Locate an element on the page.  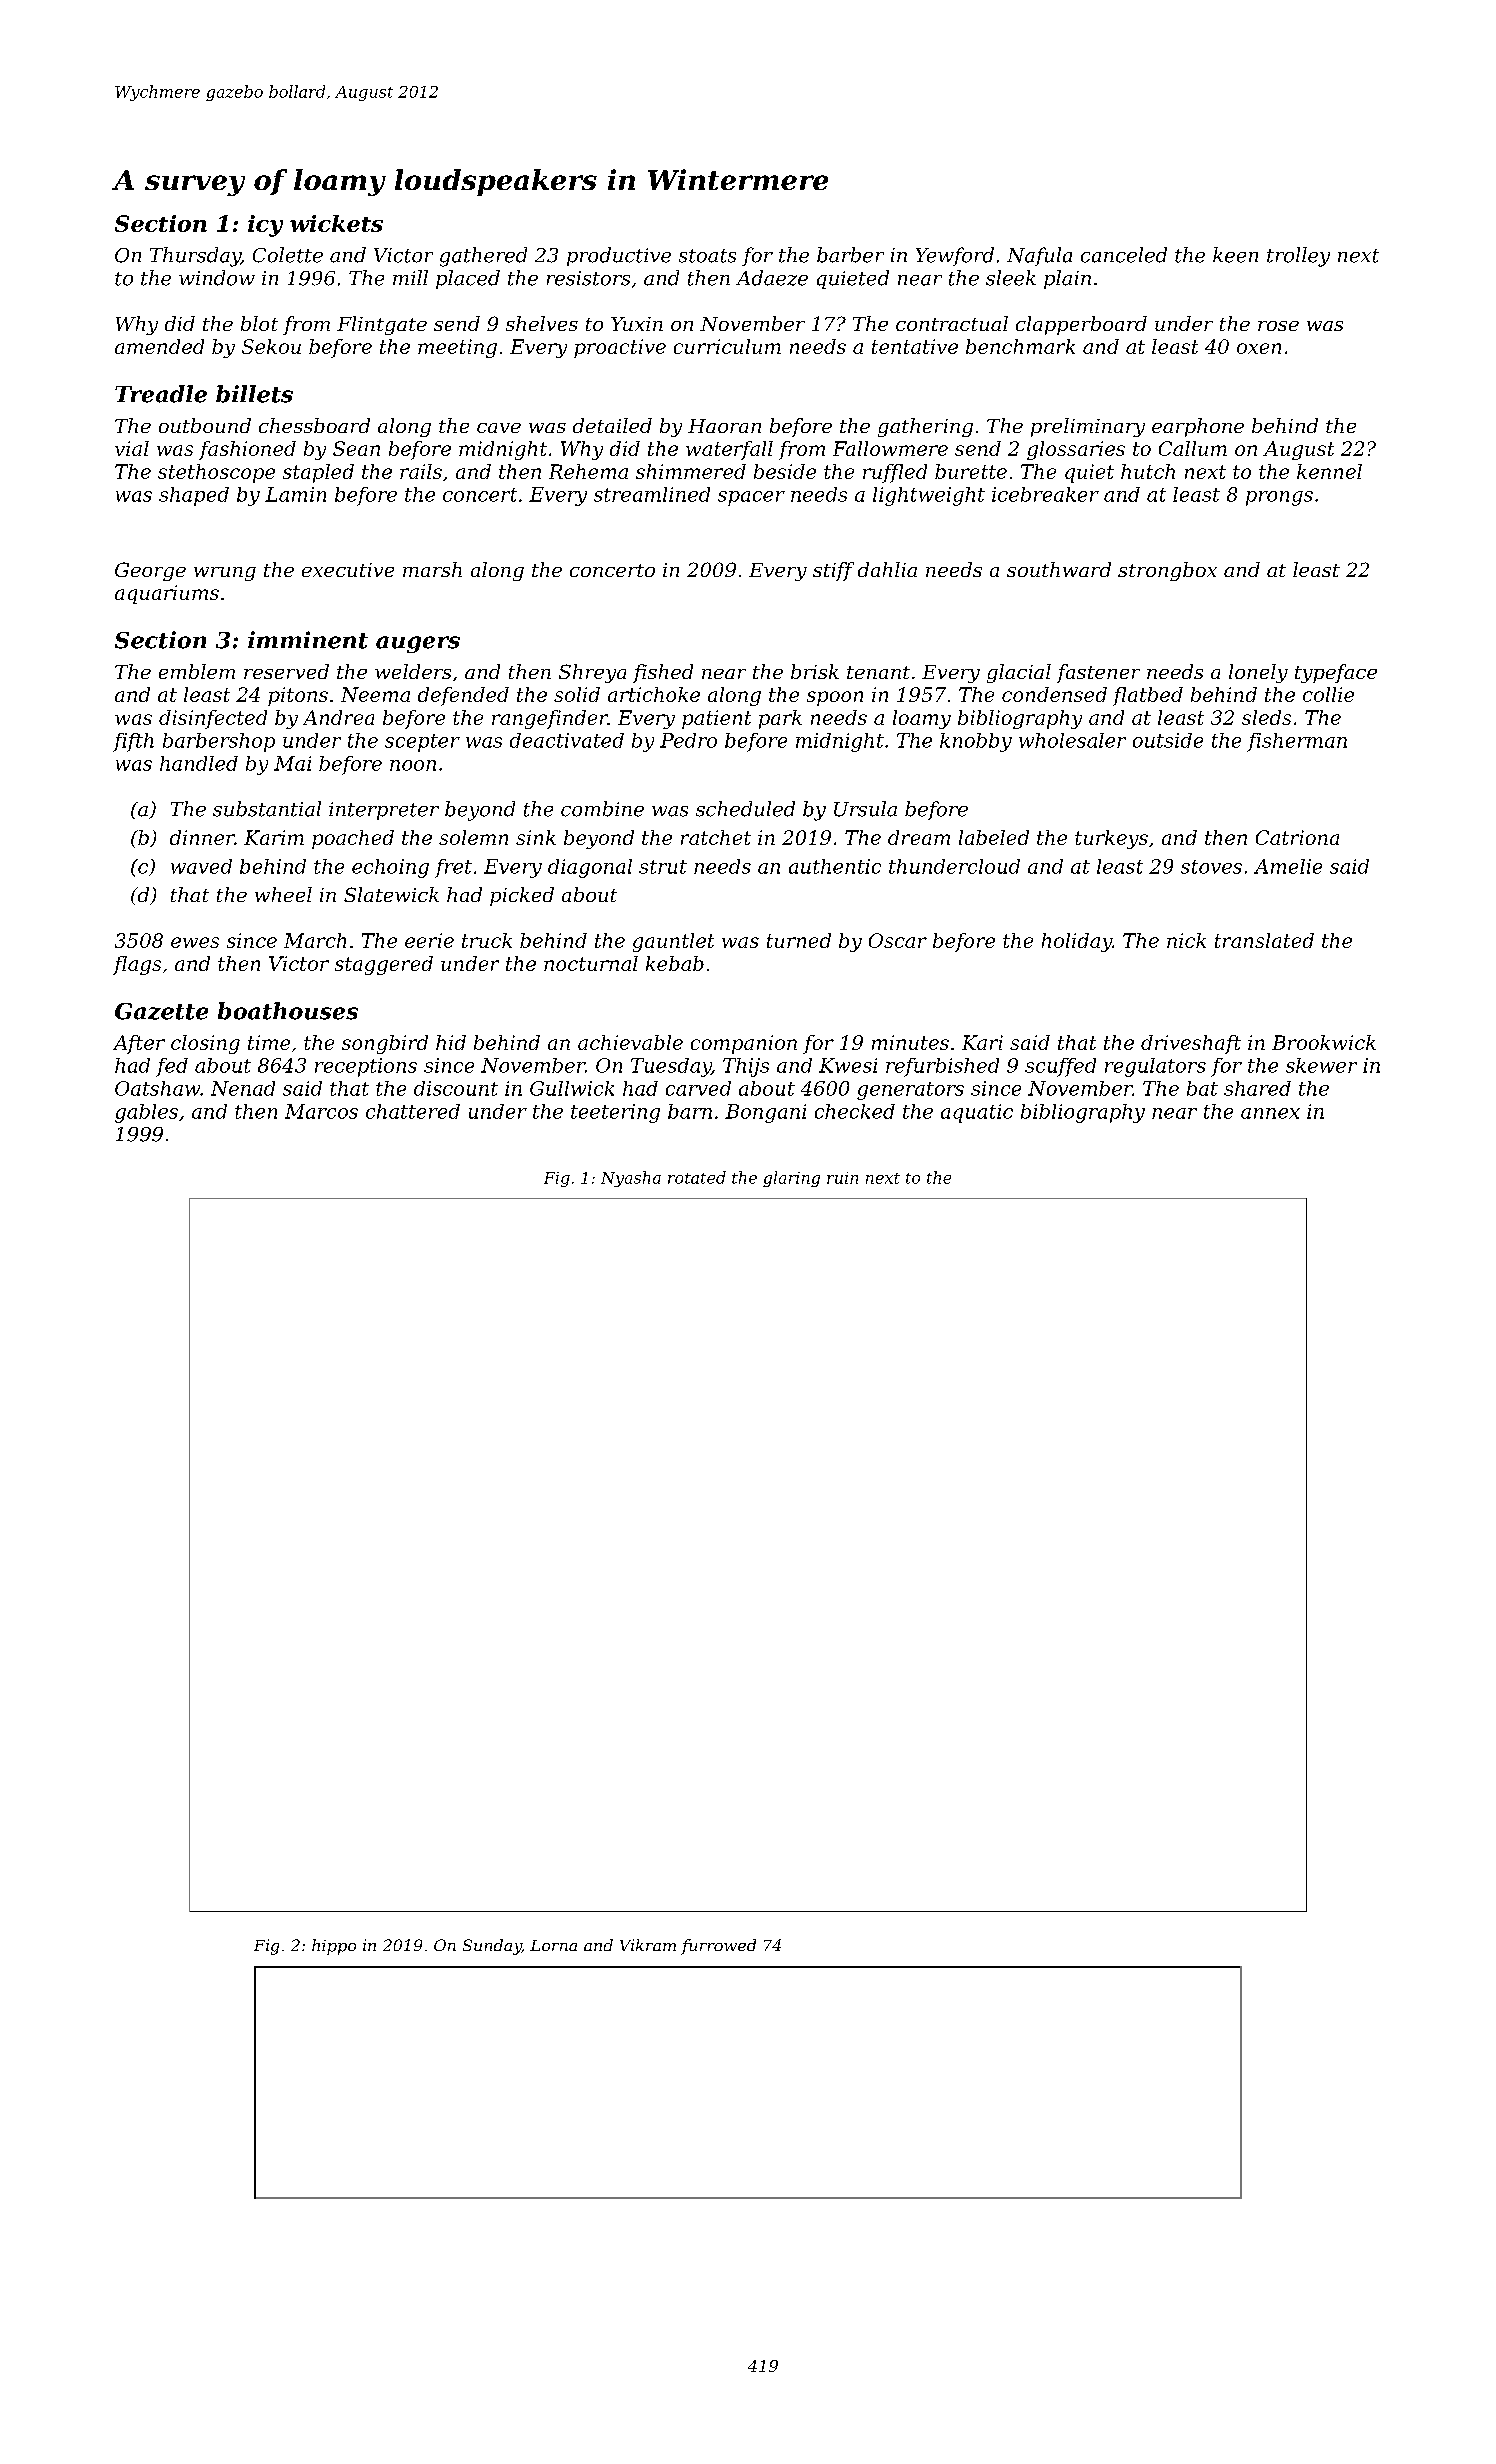
hippo is located at coordinates (334, 1947).
